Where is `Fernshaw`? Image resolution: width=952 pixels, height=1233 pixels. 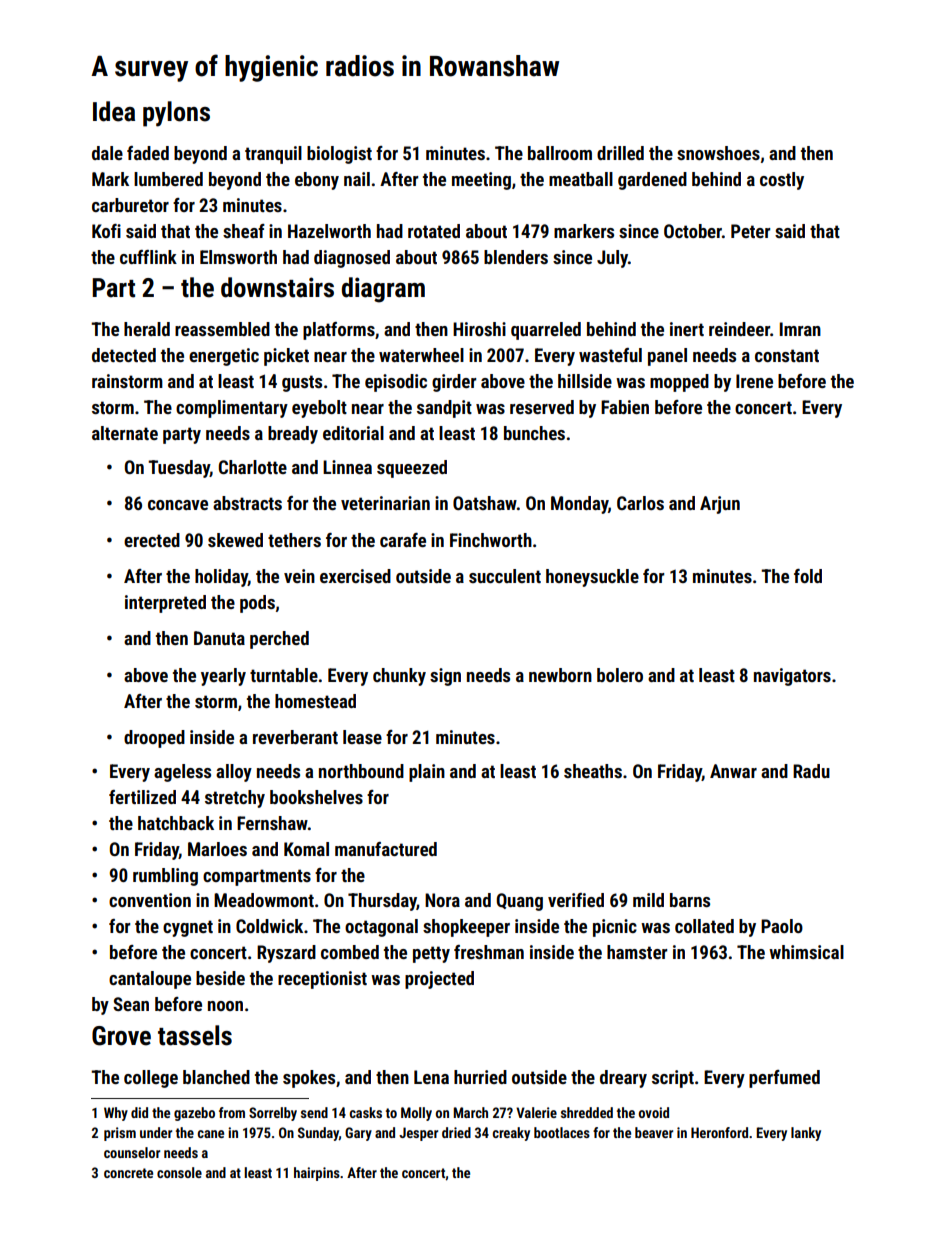
Fernshaw is located at coordinates (272, 823).
